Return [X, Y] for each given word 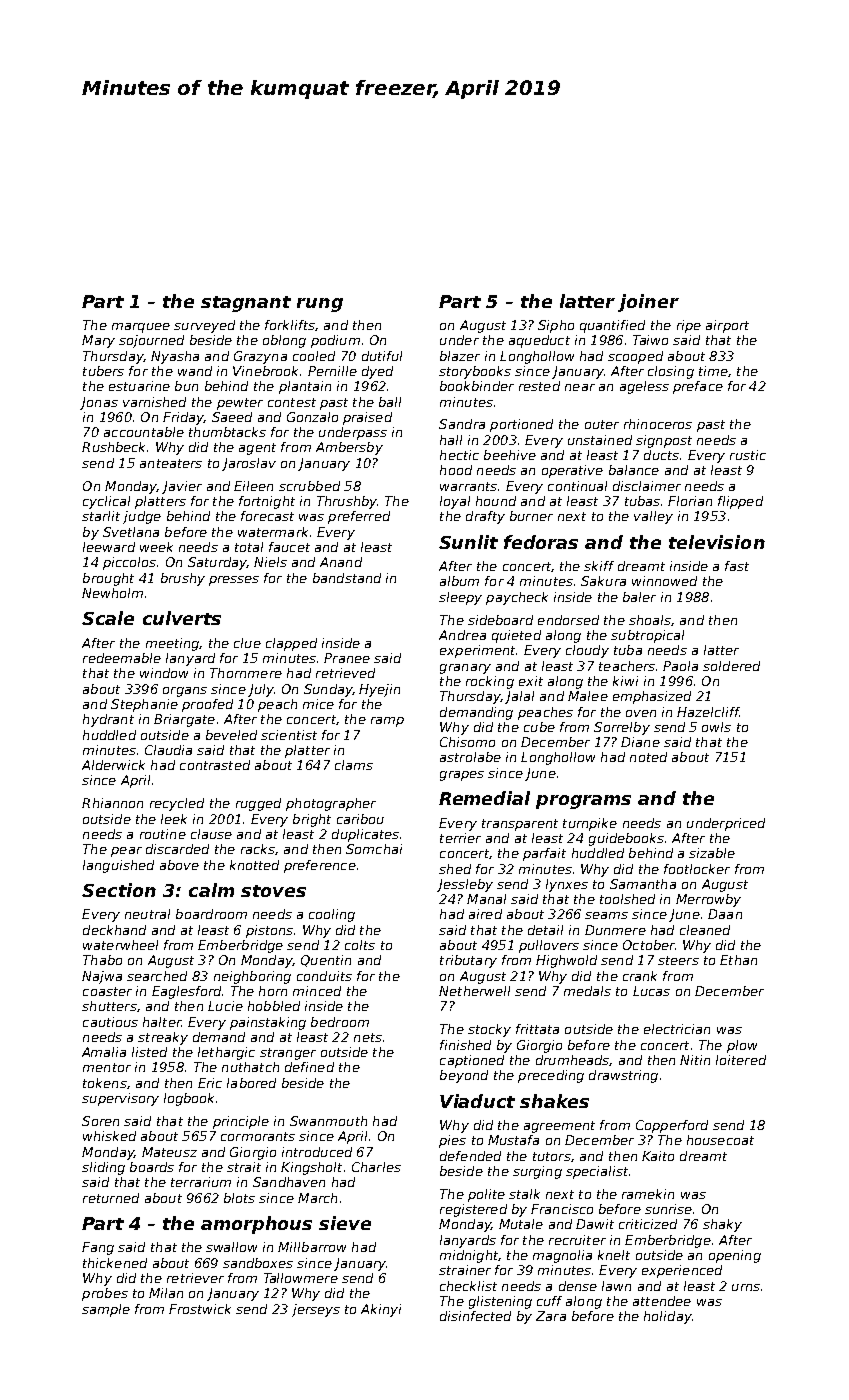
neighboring [252, 977]
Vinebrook [265, 371]
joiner [648, 303]
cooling [332, 915]
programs [583, 802]
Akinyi [381, 1310]
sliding [103, 1168]
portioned [521, 425]
